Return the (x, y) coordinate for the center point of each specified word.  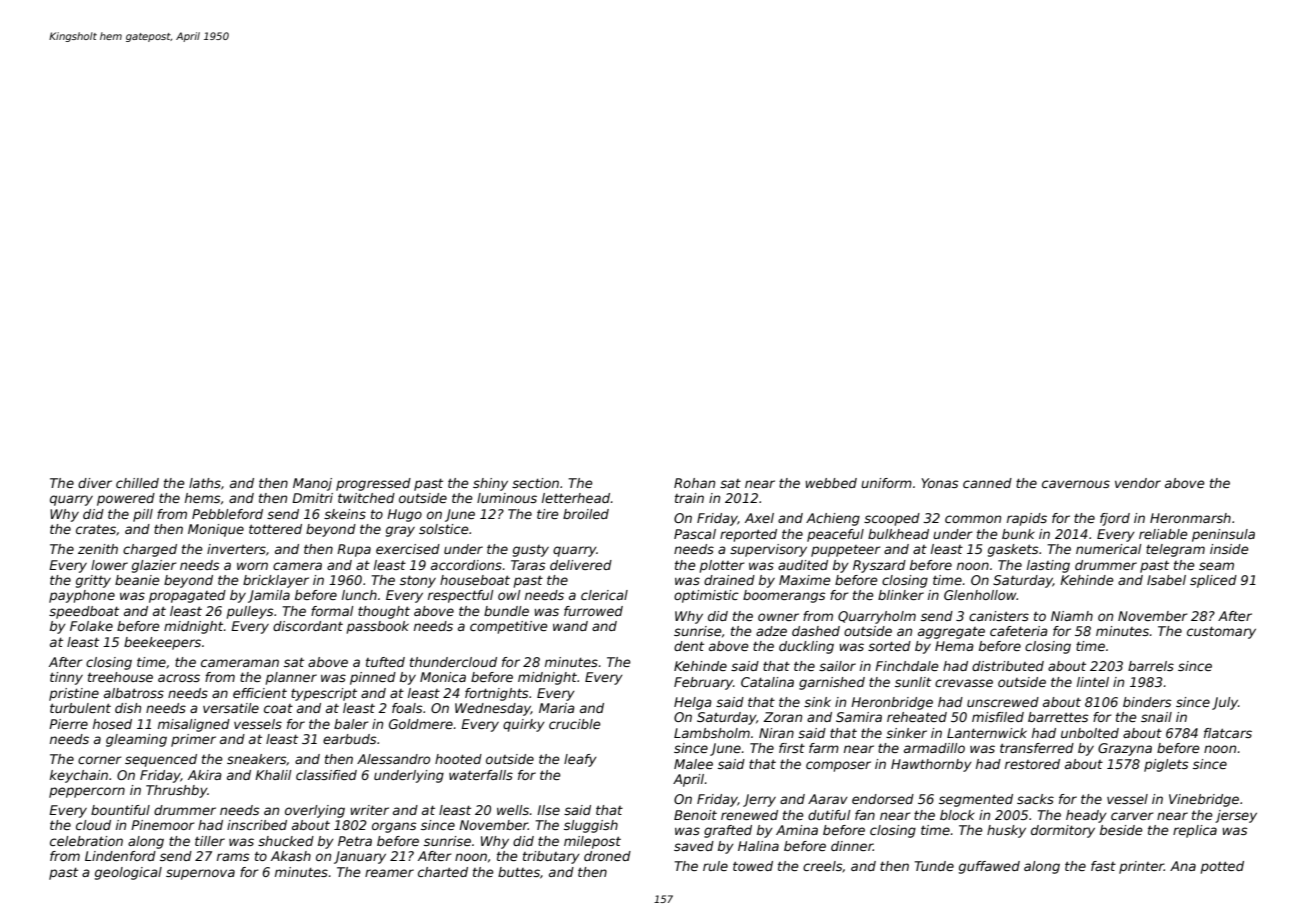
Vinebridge (1204, 800)
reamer (389, 873)
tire (548, 514)
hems (202, 498)
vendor (1138, 483)
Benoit (695, 815)
